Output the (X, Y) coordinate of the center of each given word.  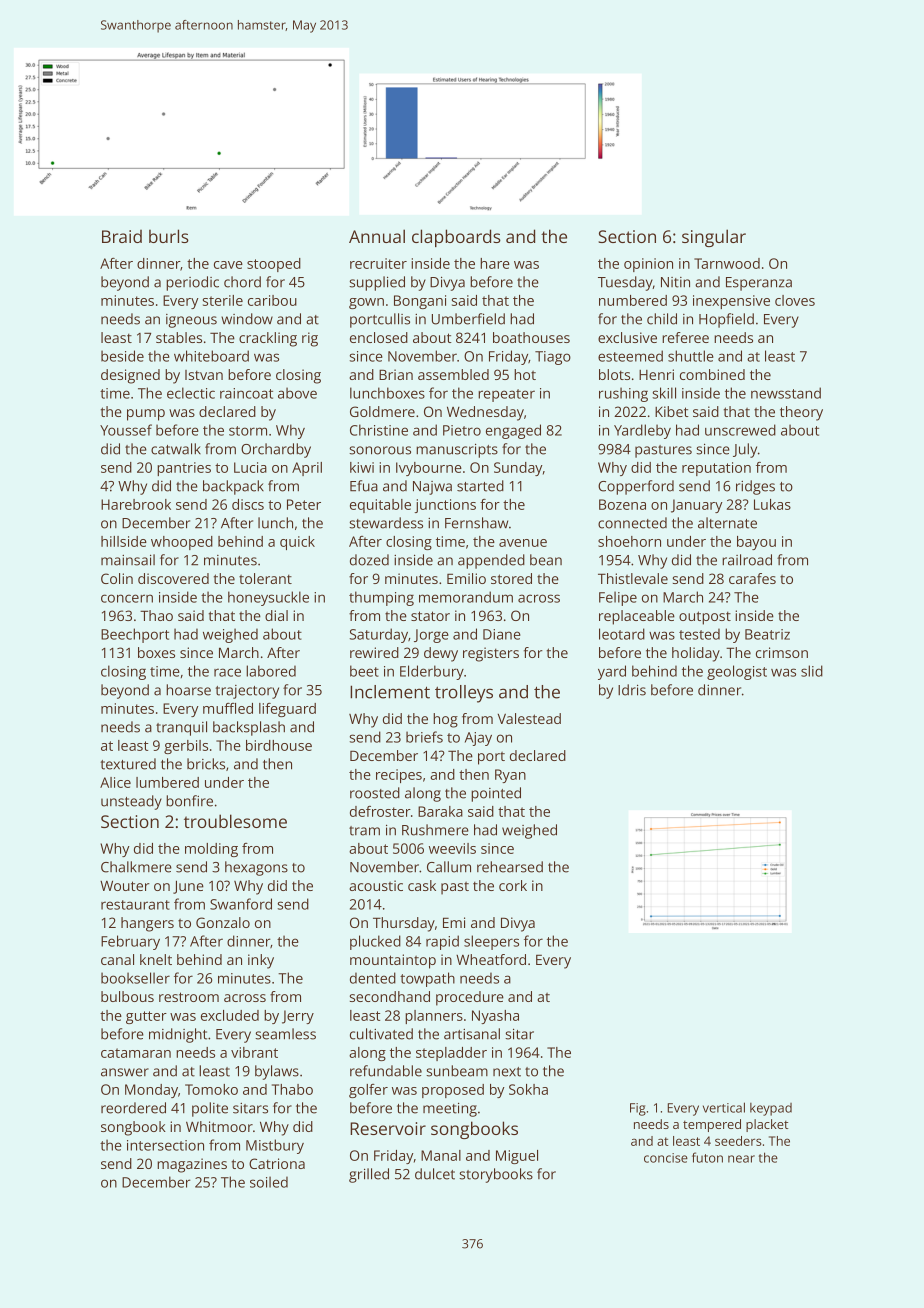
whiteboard (211, 356)
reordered (133, 1108)
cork (513, 885)
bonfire (189, 801)
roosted (375, 793)
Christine (379, 430)
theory (801, 413)
